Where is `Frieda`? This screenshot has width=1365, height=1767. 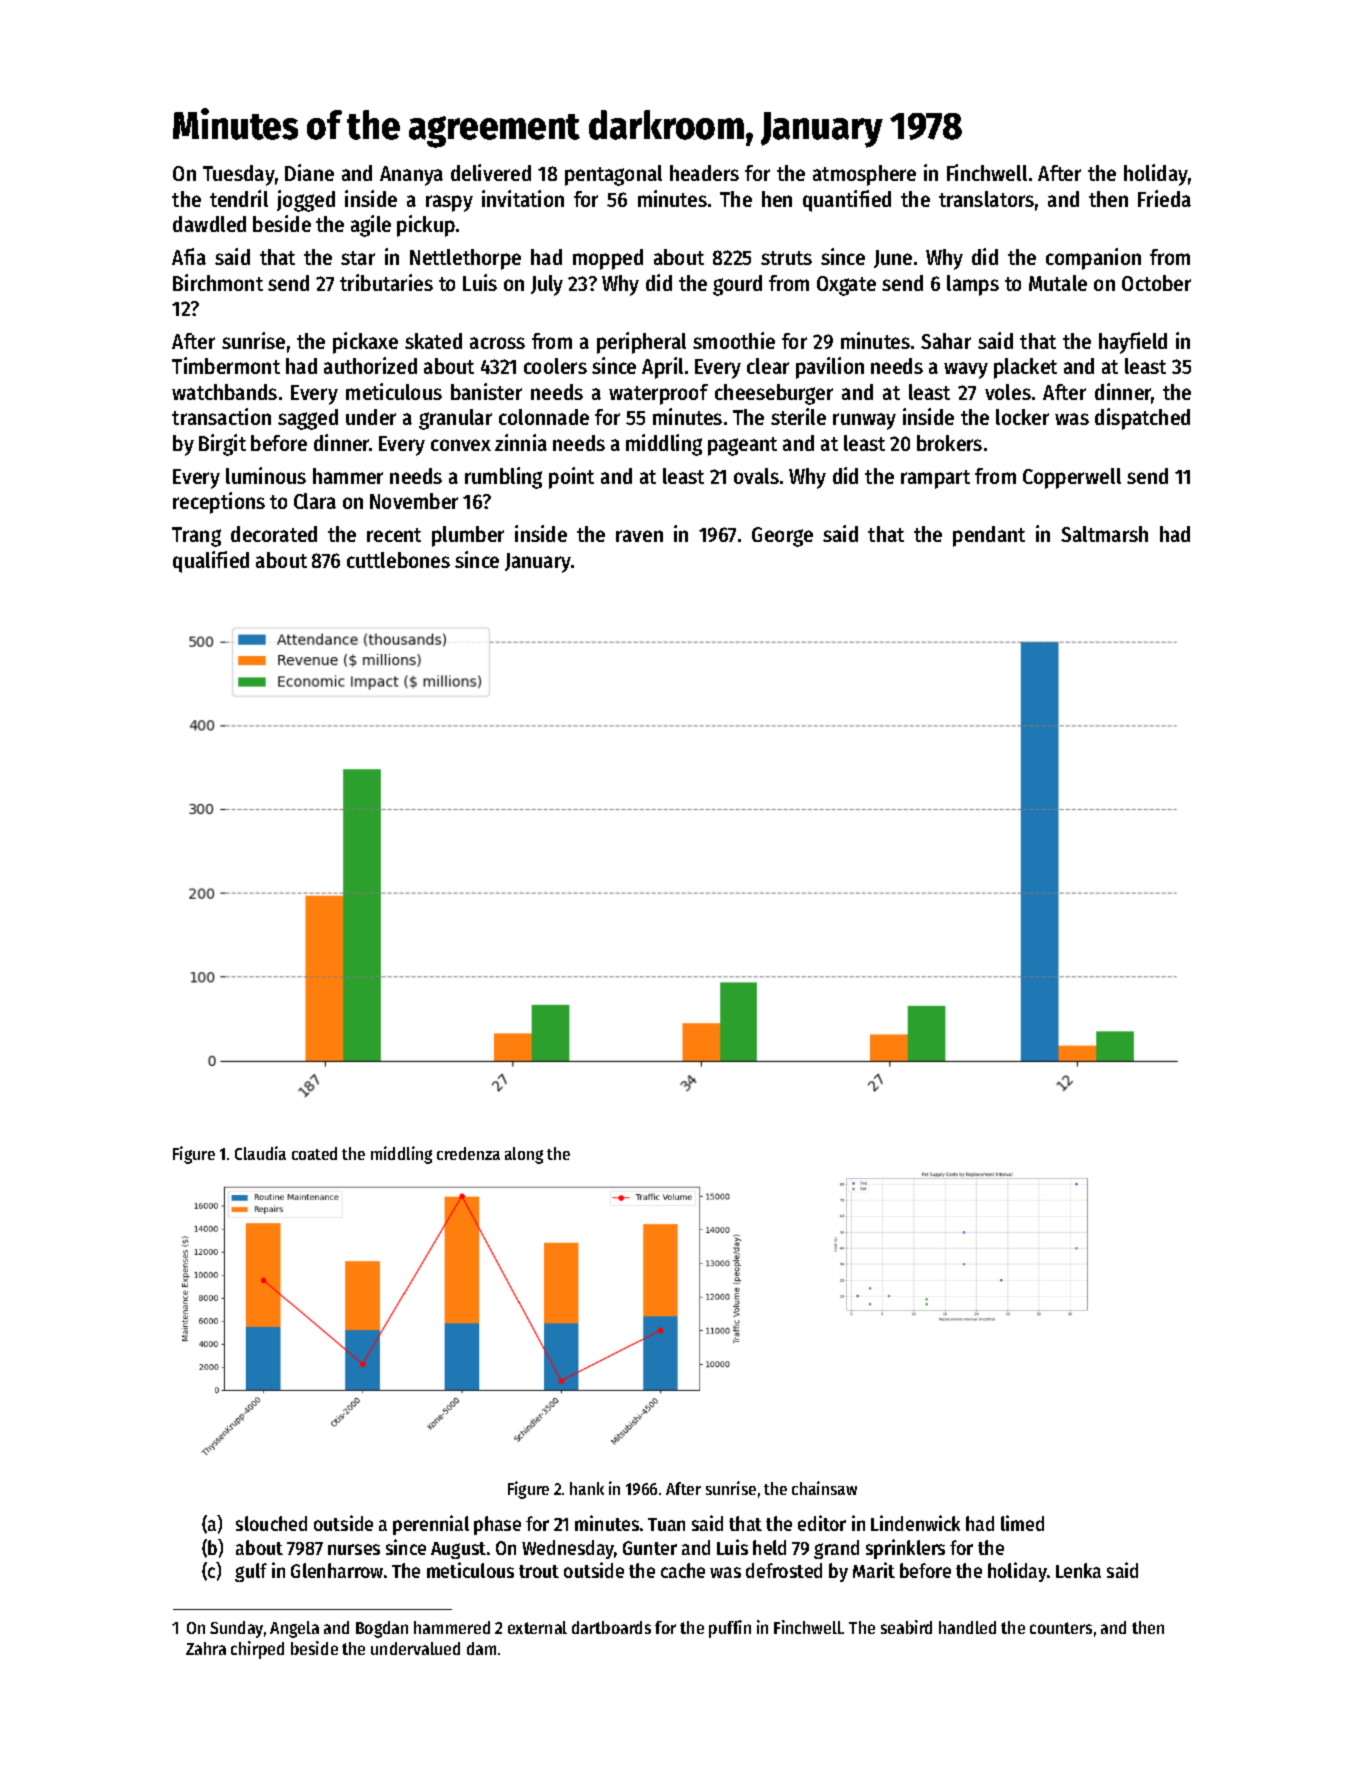
Frieda is located at coordinates (1164, 198).
